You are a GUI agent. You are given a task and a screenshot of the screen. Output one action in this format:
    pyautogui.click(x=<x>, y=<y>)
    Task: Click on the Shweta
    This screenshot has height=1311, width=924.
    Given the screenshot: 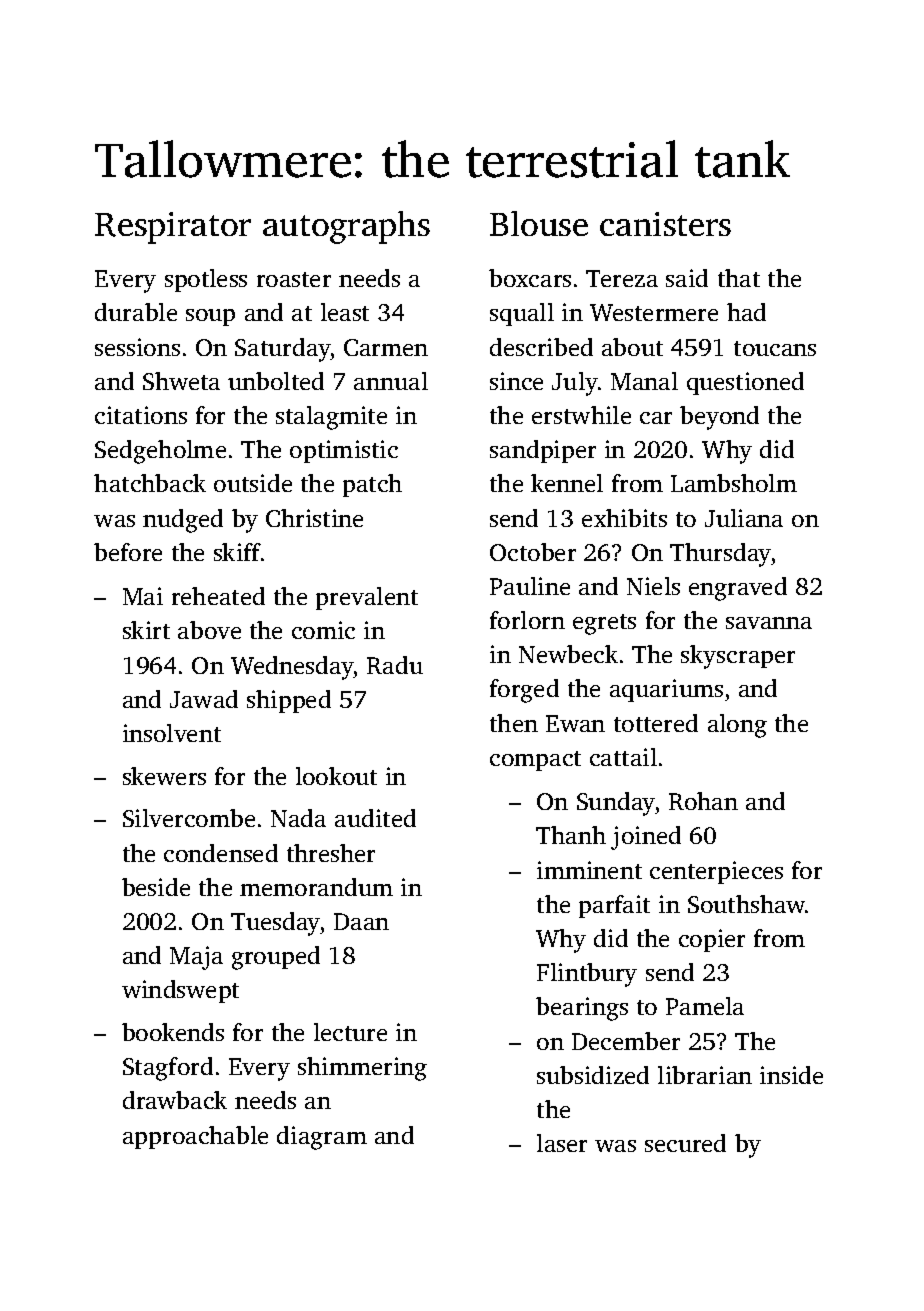 What is the action you would take?
    pyautogui.click(x=181, y=381)
